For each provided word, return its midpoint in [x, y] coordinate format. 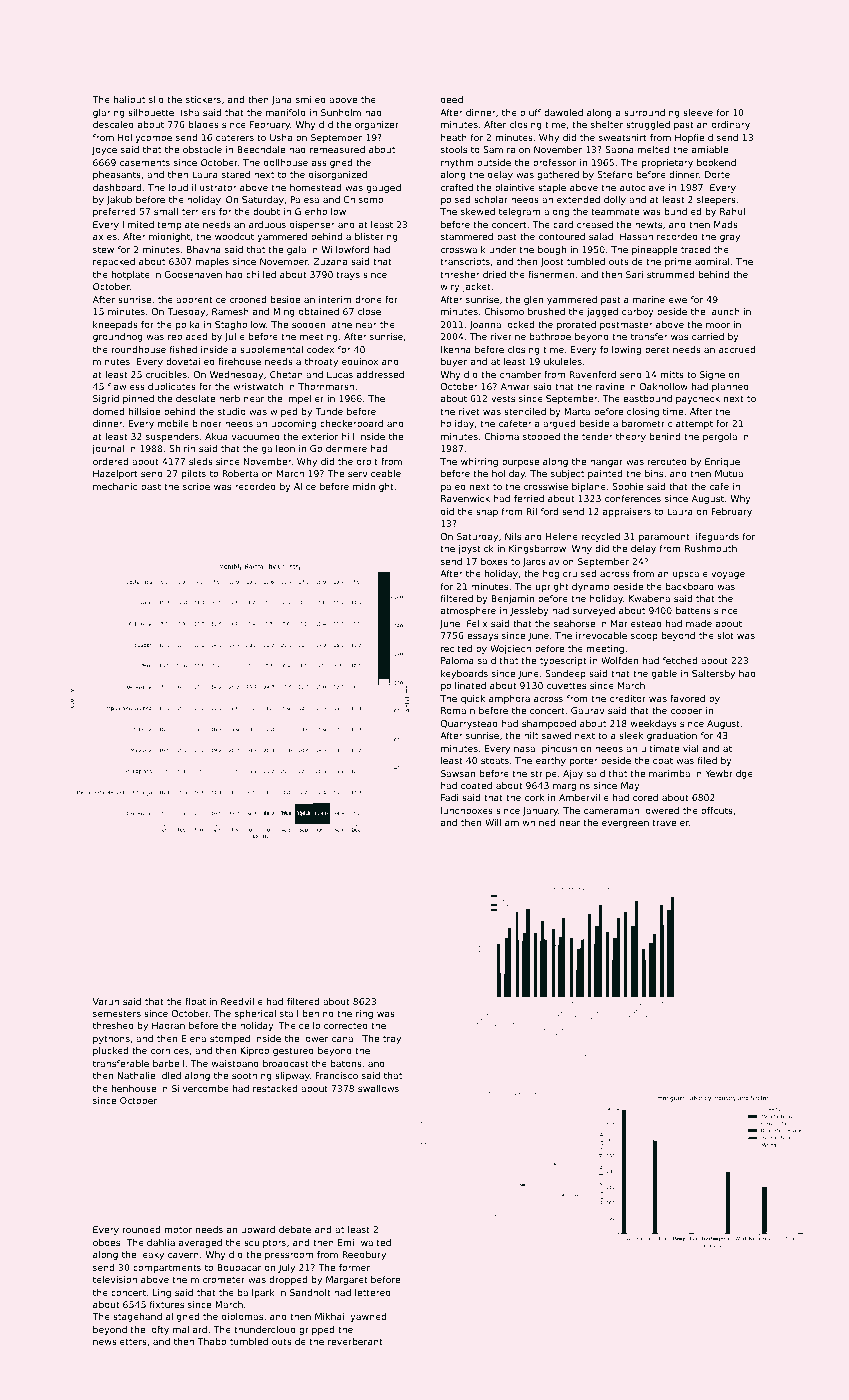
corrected [346, 1025]
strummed [670, 274]
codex [320, 349]
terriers [199, 211]
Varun [106, 1001]
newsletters [120, 1341]
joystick [476, 549]
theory [631, 437]
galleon [278, 449]
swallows [378, 1088]
